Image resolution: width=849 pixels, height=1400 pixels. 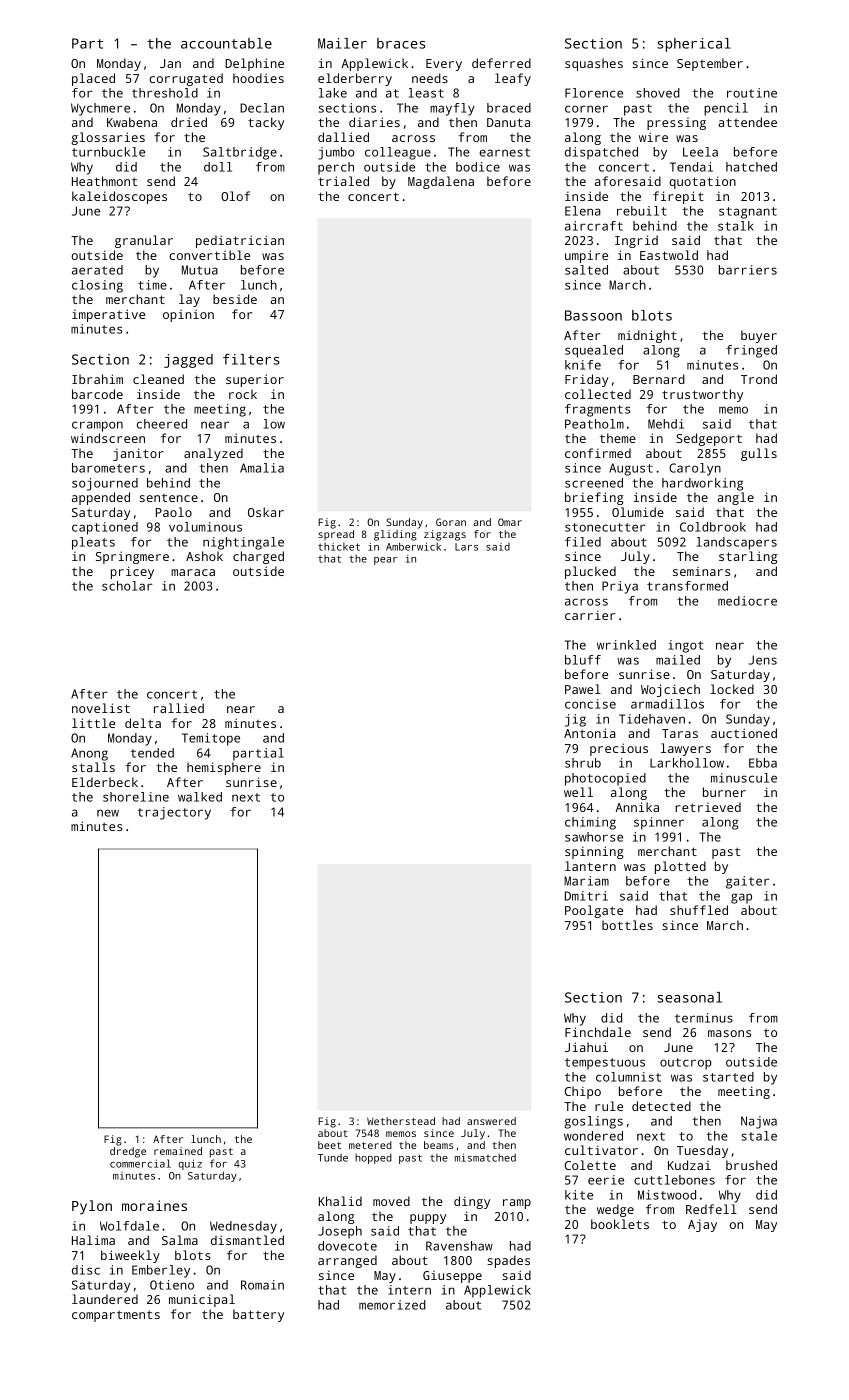 I want to click on colleague, so click(x=398, y=153).
